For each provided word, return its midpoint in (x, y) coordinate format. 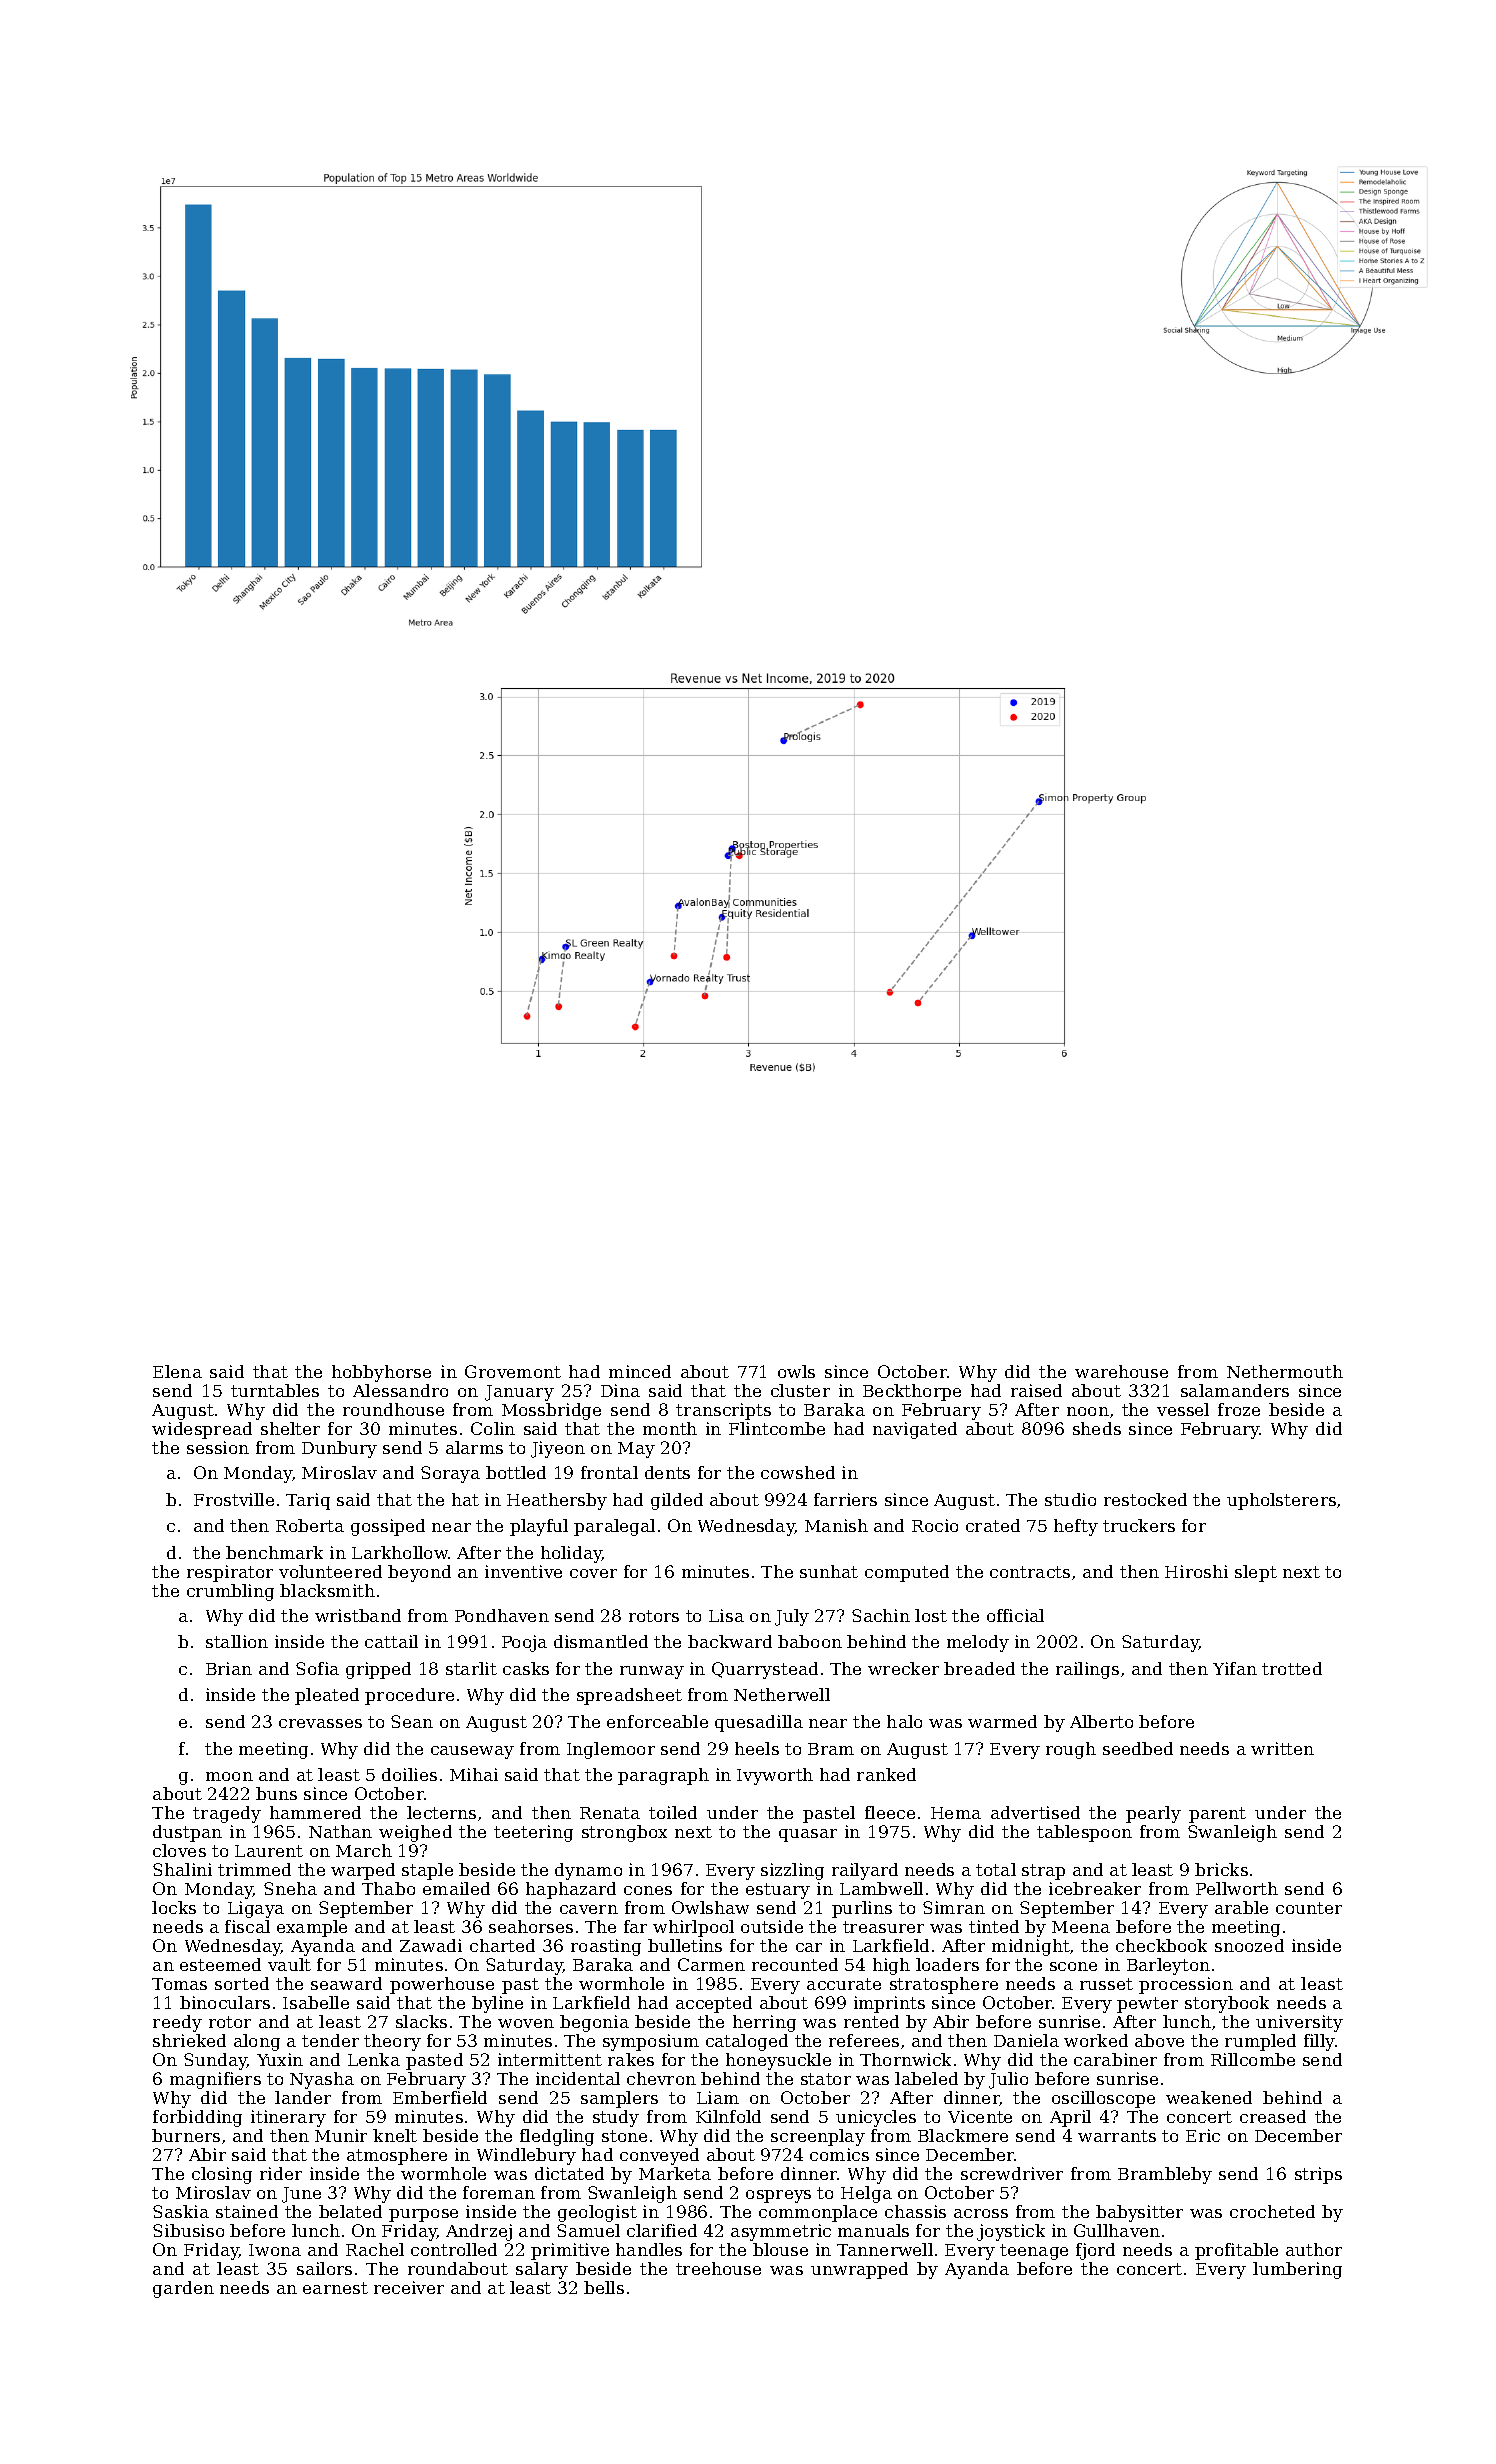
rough (1071, 1750)
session (218, 1447)
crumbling (230, 1592)
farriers (845, 1499)
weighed (415, 1833)
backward (730, 1641)
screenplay (818, 2137)
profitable (1236, 2251)
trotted (1292, 1668)
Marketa (675, 2173)
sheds (1097, 1428)
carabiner (1115, 2059)
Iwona (275, 2250)
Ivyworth (775, 1776)
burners (186, 2135)
